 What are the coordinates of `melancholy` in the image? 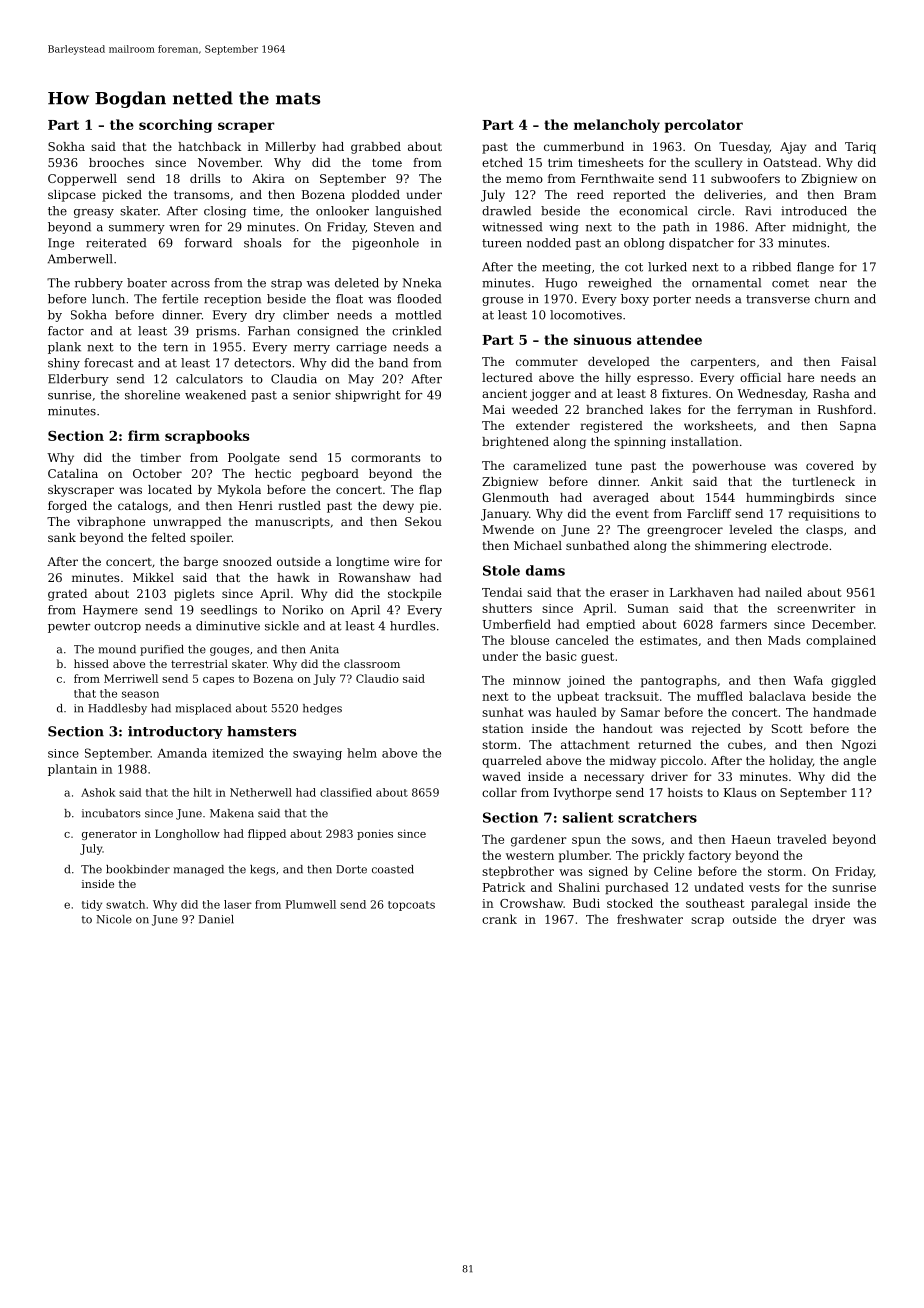 It's located at (617, 126).
